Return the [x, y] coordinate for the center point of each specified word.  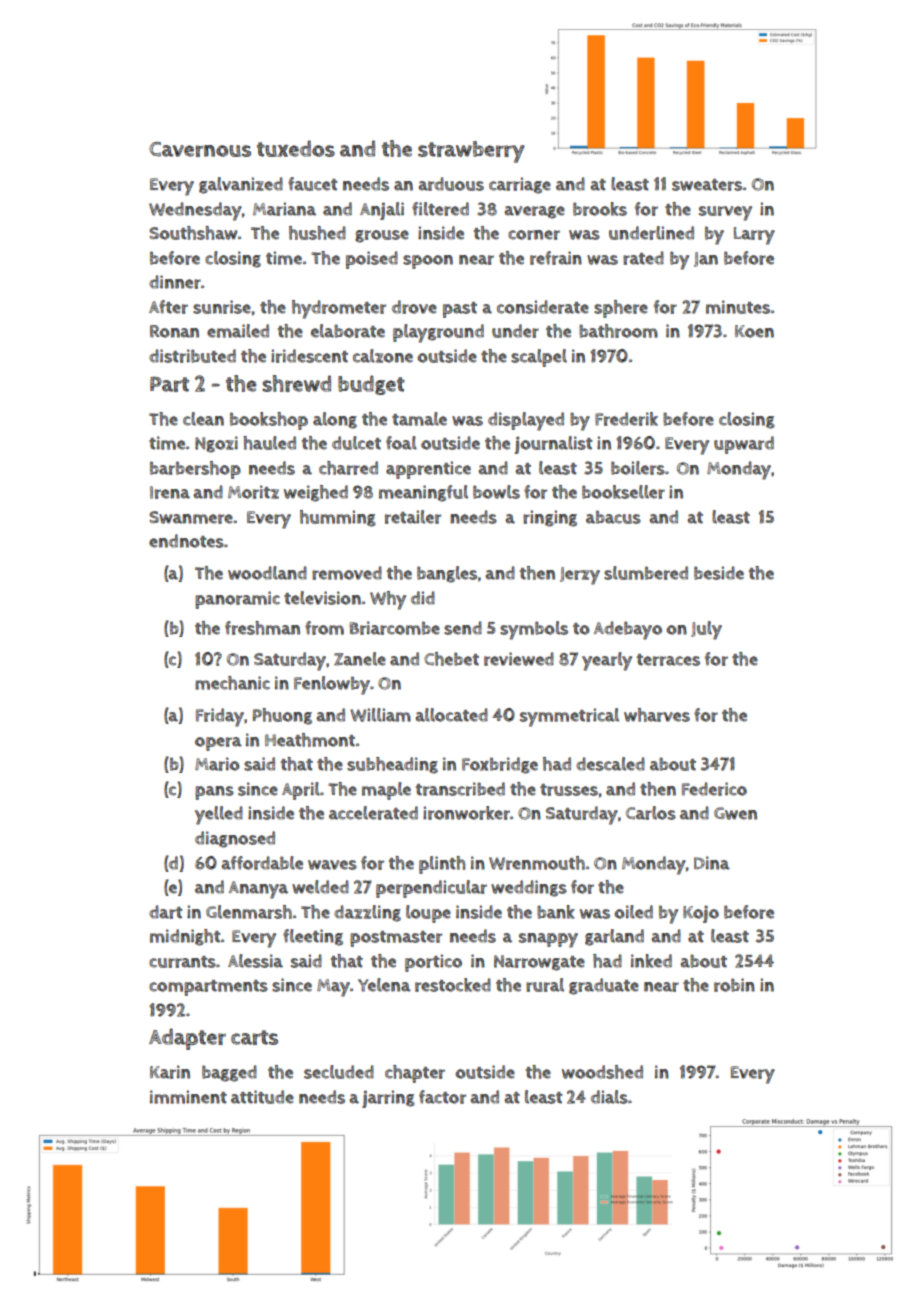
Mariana [284, 209]
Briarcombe [394, 628]
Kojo [701, 914]
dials [609, 1097]
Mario [217, 764]
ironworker [466, 813]
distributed [192, 356]
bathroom [618, 331]
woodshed [602, 1072]
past [460, 310]
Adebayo [628, 630]
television [322, 598]
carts [254, 1037]
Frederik [626, 419]
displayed [526, 421]
